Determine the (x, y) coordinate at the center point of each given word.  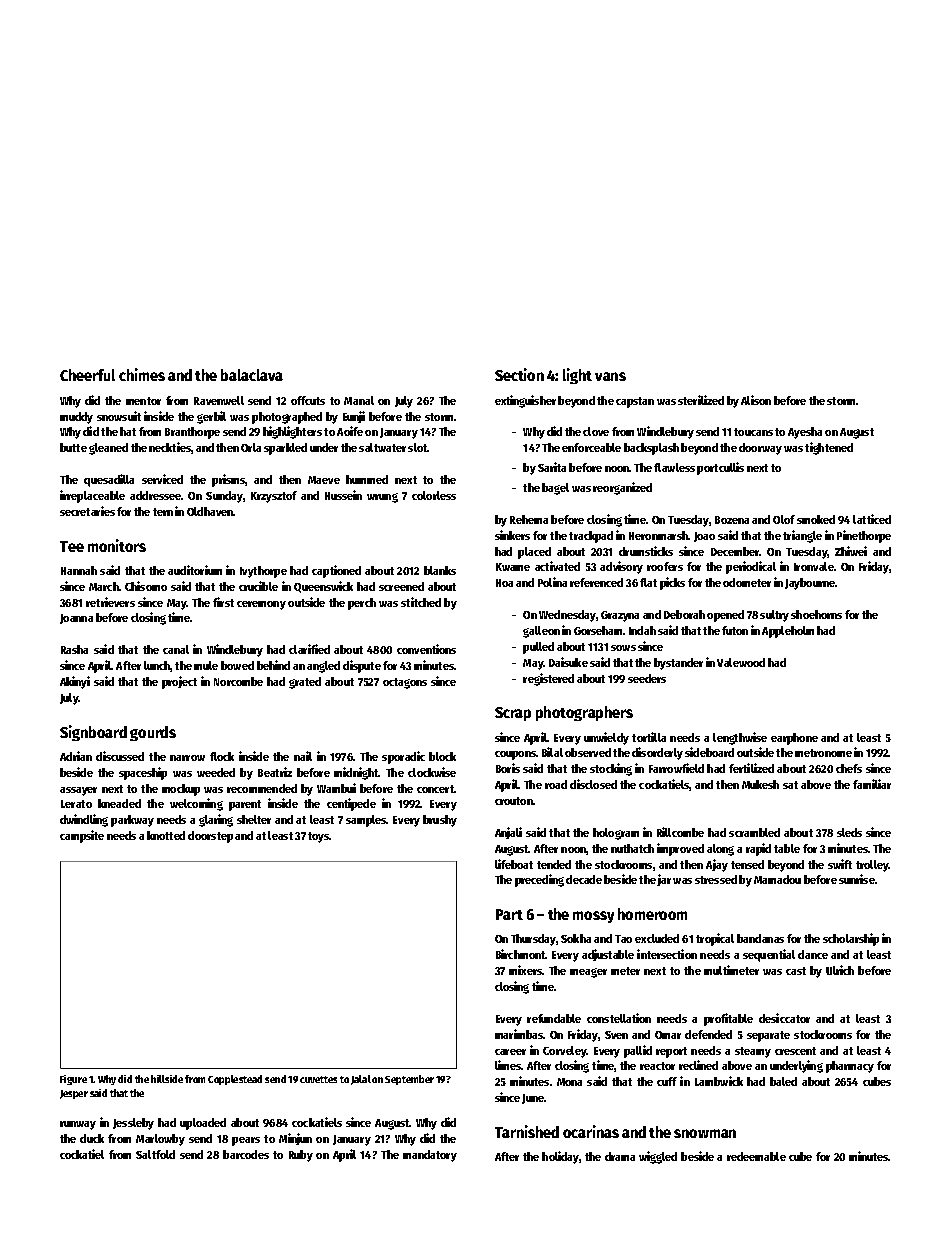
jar (664, 880)
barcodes (246, 1154)
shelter (254, 819)
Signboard (93, 733)
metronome (823, 753)
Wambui (336, 788)
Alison (756, 400)
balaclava (252, 375)
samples (366, 821)
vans (610, 376)
